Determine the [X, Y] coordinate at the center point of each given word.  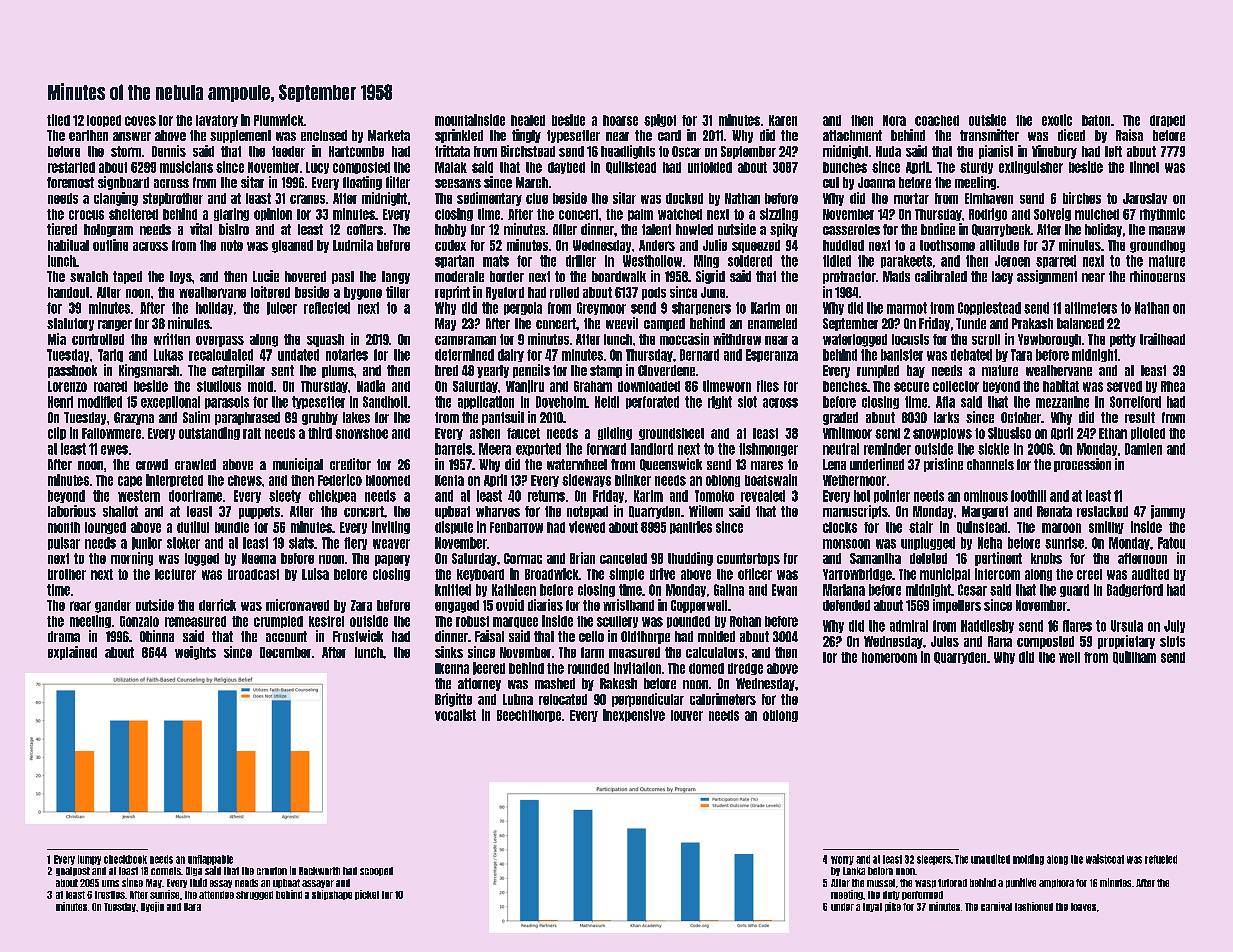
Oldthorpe [645, 637]
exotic [1057, 120]
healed [528, 120]
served [1124, 386]
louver [687, 715]
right [720, 402]
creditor [350, 464]
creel [1089, 574]
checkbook [125, 859]
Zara [361, 605]
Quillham [1134, 657]
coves [140, 121]
